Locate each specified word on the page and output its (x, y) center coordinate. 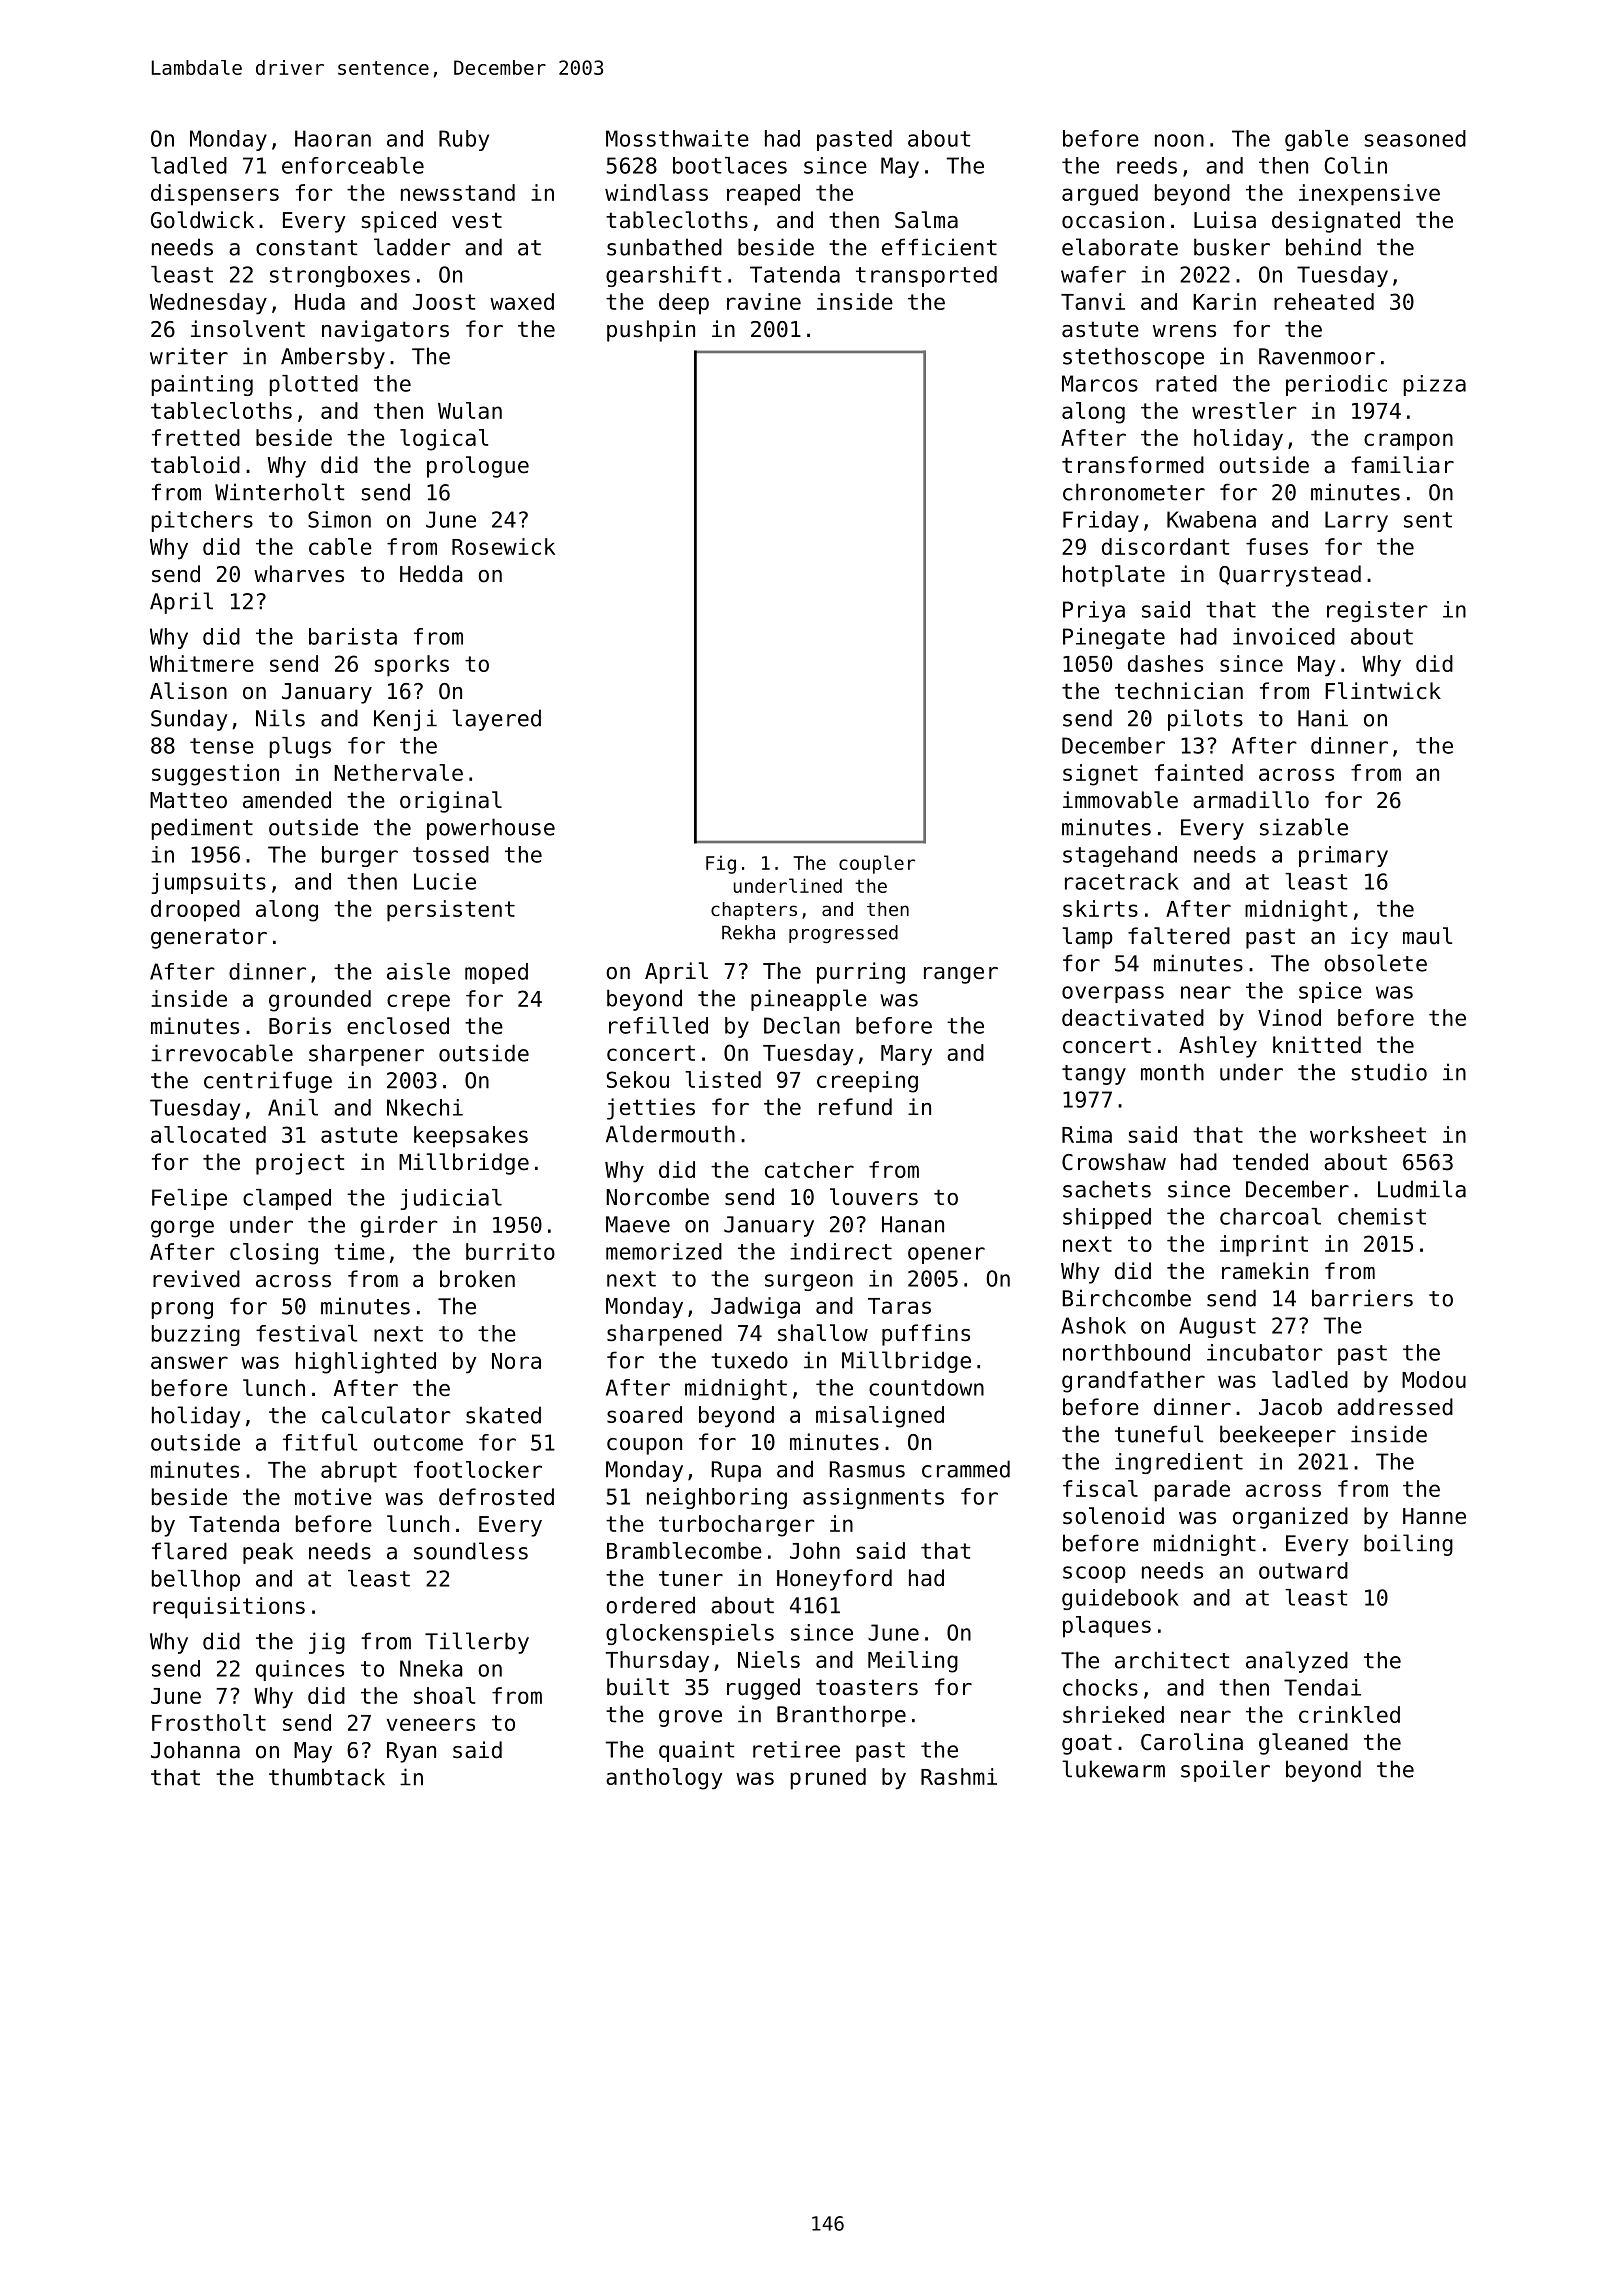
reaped (763, 195)
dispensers (215, 195)
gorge (182, 1229)
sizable (1304, 827)
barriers (1362, 1298)
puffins (926, 1335)
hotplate (1114, 576)
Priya (1094, 611)
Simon (339, 519)
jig (327, 1643)
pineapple (809, 1000)
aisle (418, 971)
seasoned (1415, 138)
